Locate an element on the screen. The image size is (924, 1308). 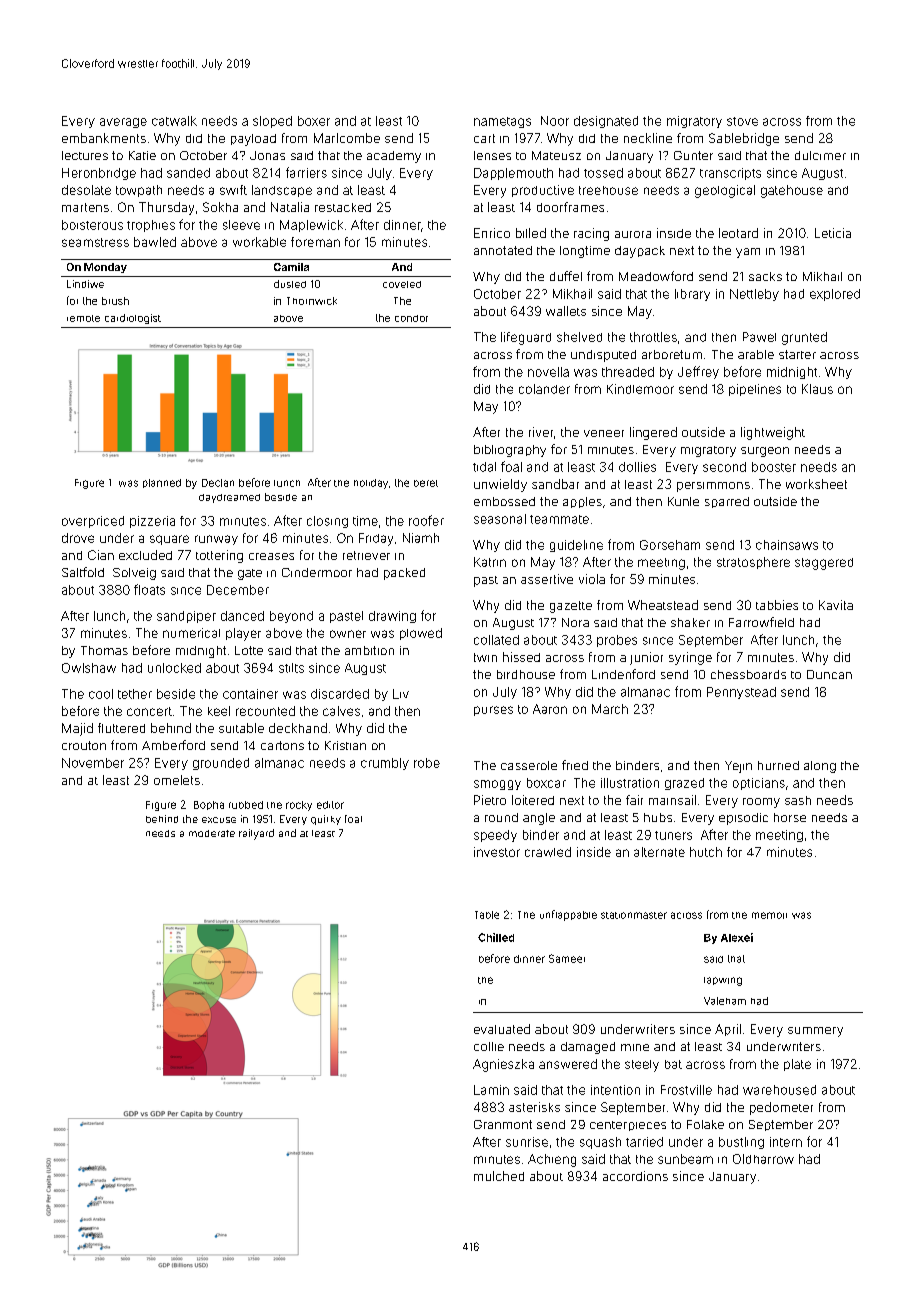
sandpiper is located at coordinates (186, 617).
